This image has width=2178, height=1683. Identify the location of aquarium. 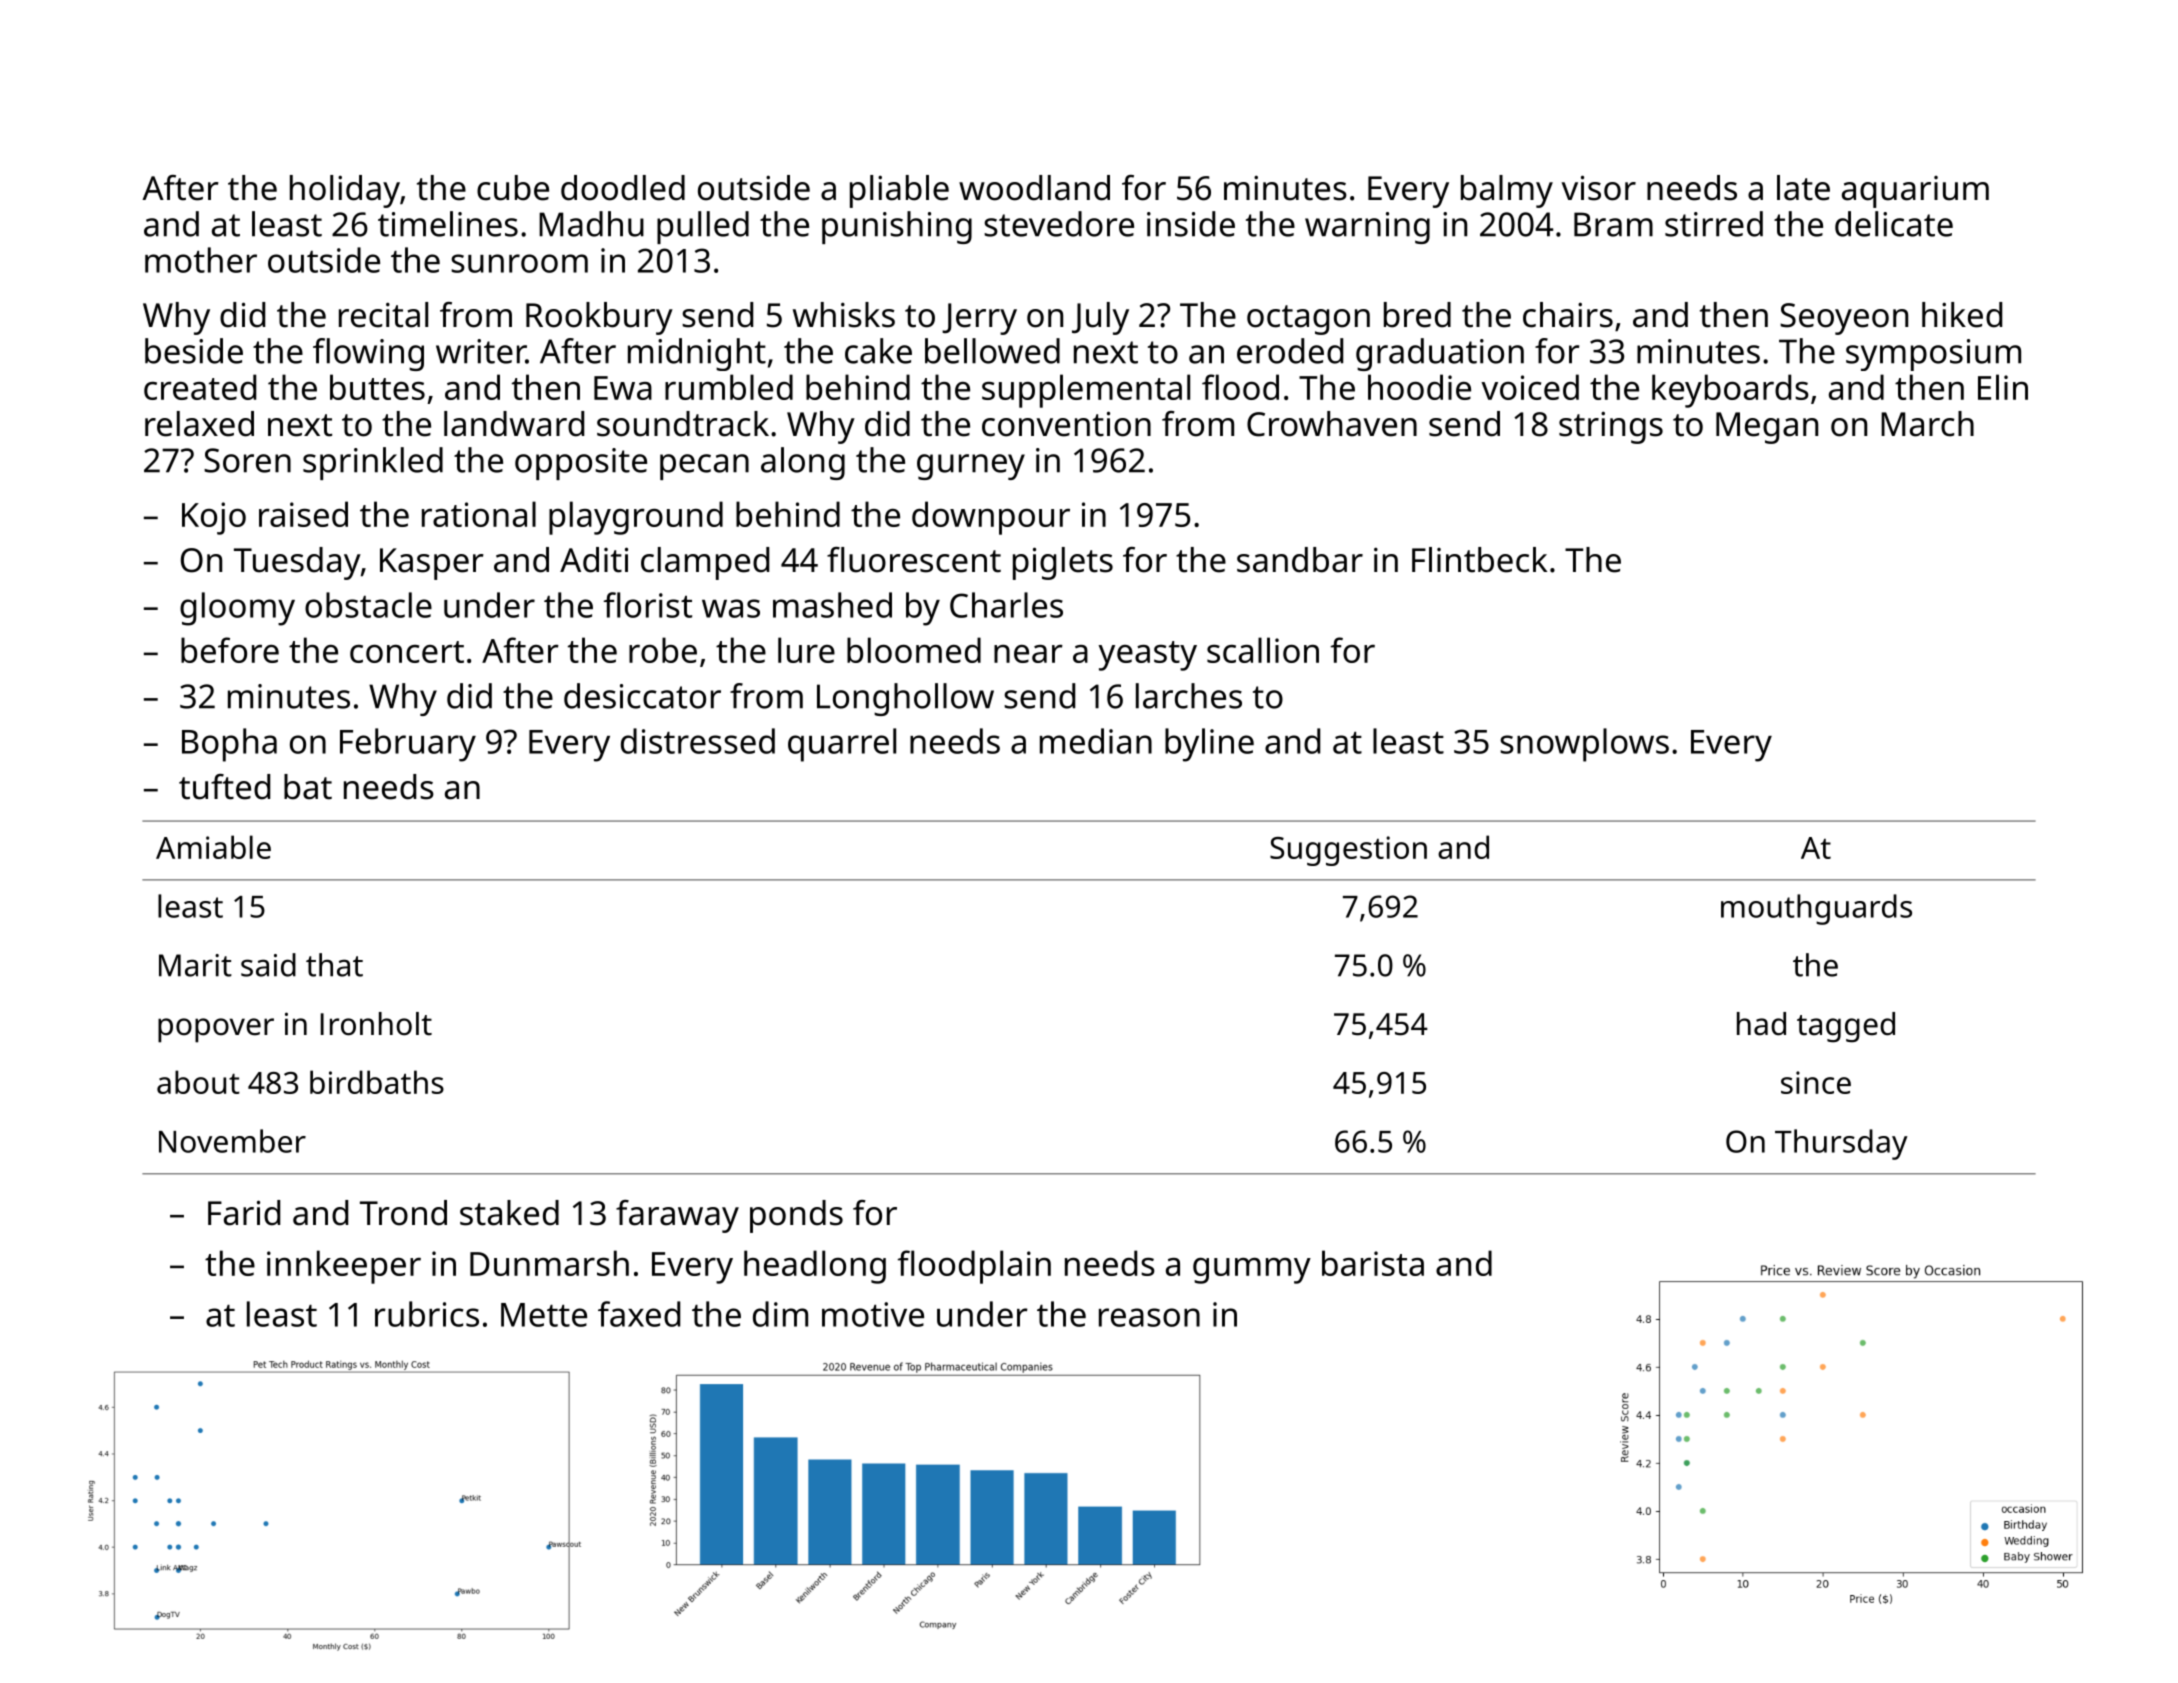
(1915, 192).
